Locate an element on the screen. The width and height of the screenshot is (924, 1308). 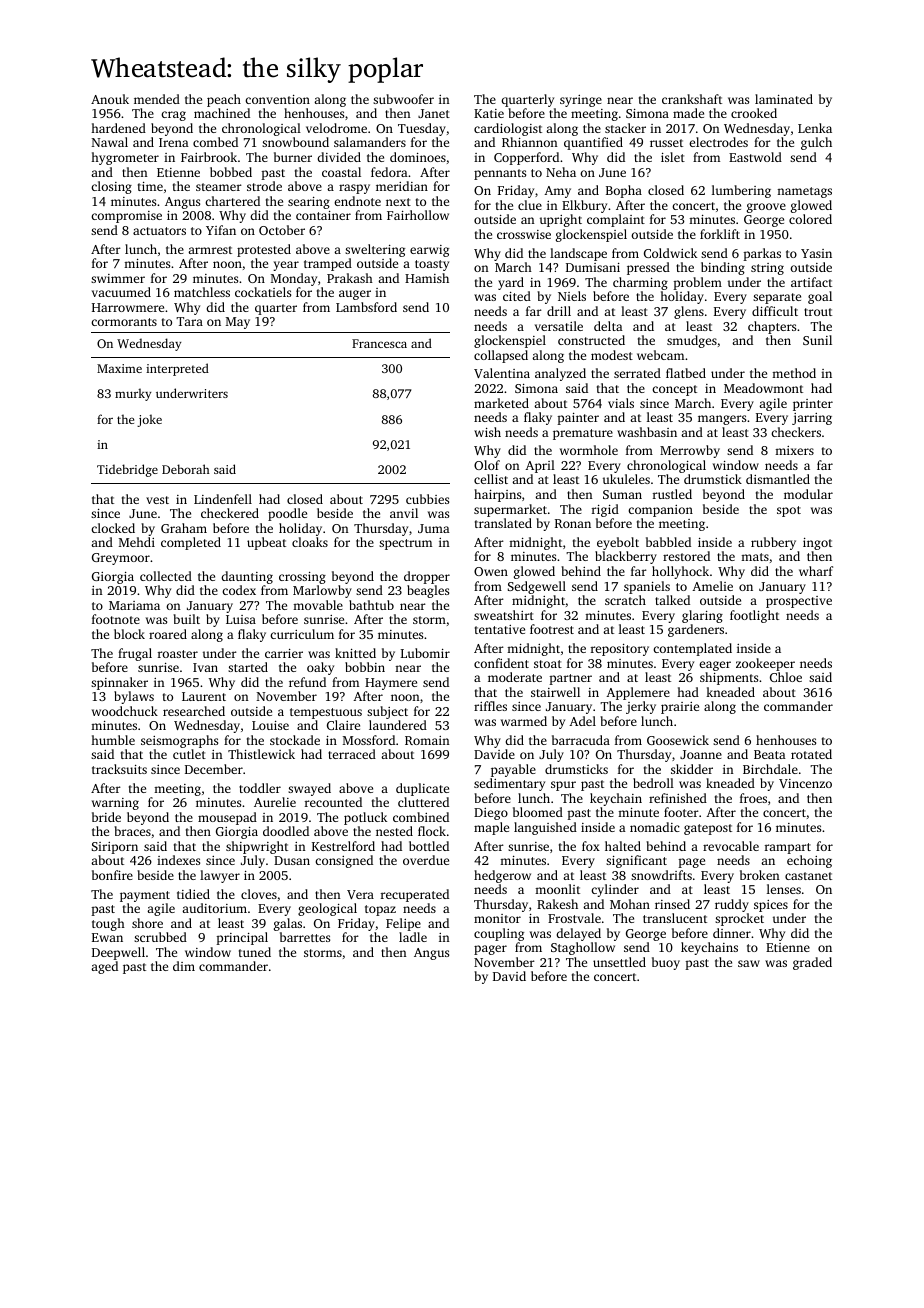
Ronan is located at coordinates (573, 523).
